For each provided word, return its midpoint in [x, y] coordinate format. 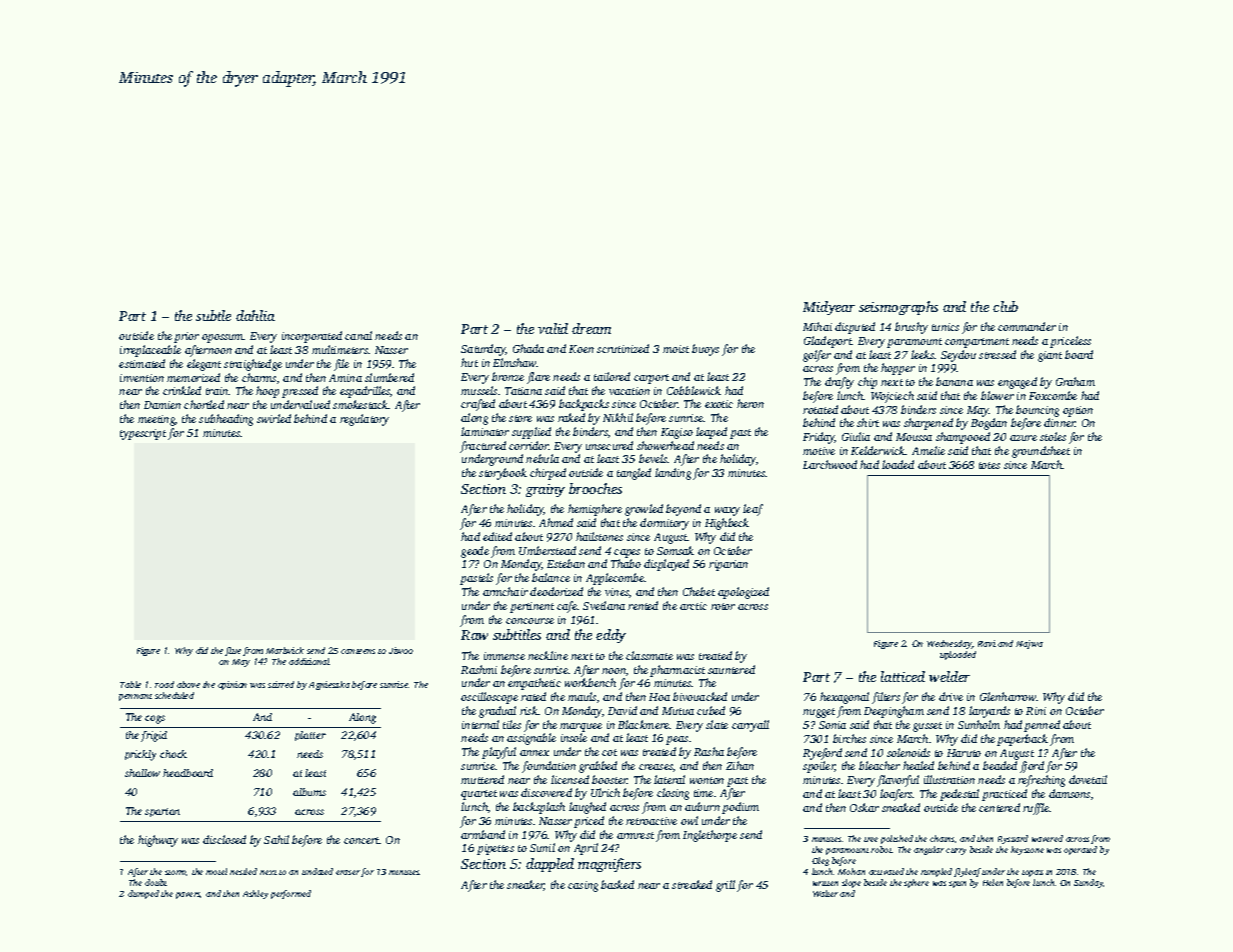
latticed [903, 676]
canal [358, 335]
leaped [711, 433]
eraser [348, 872]
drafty [839, 383]
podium [740, 808]
